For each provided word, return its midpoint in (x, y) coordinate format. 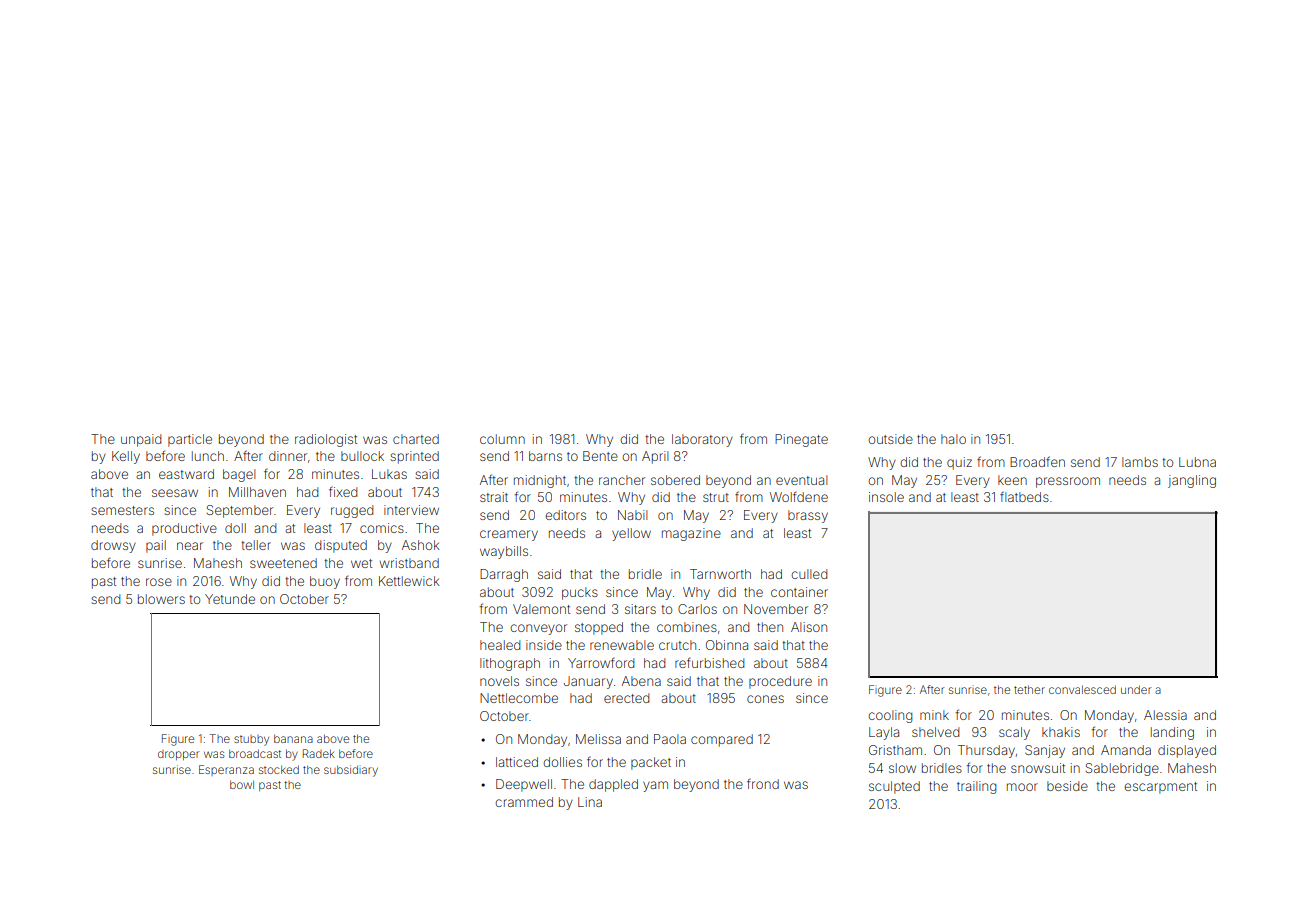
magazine (691, 534)
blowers (161, 599)
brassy (808, 516)
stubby (251, 740)
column (502, 439)
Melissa (598, 739)
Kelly (126, 457)
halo (953, 439)
